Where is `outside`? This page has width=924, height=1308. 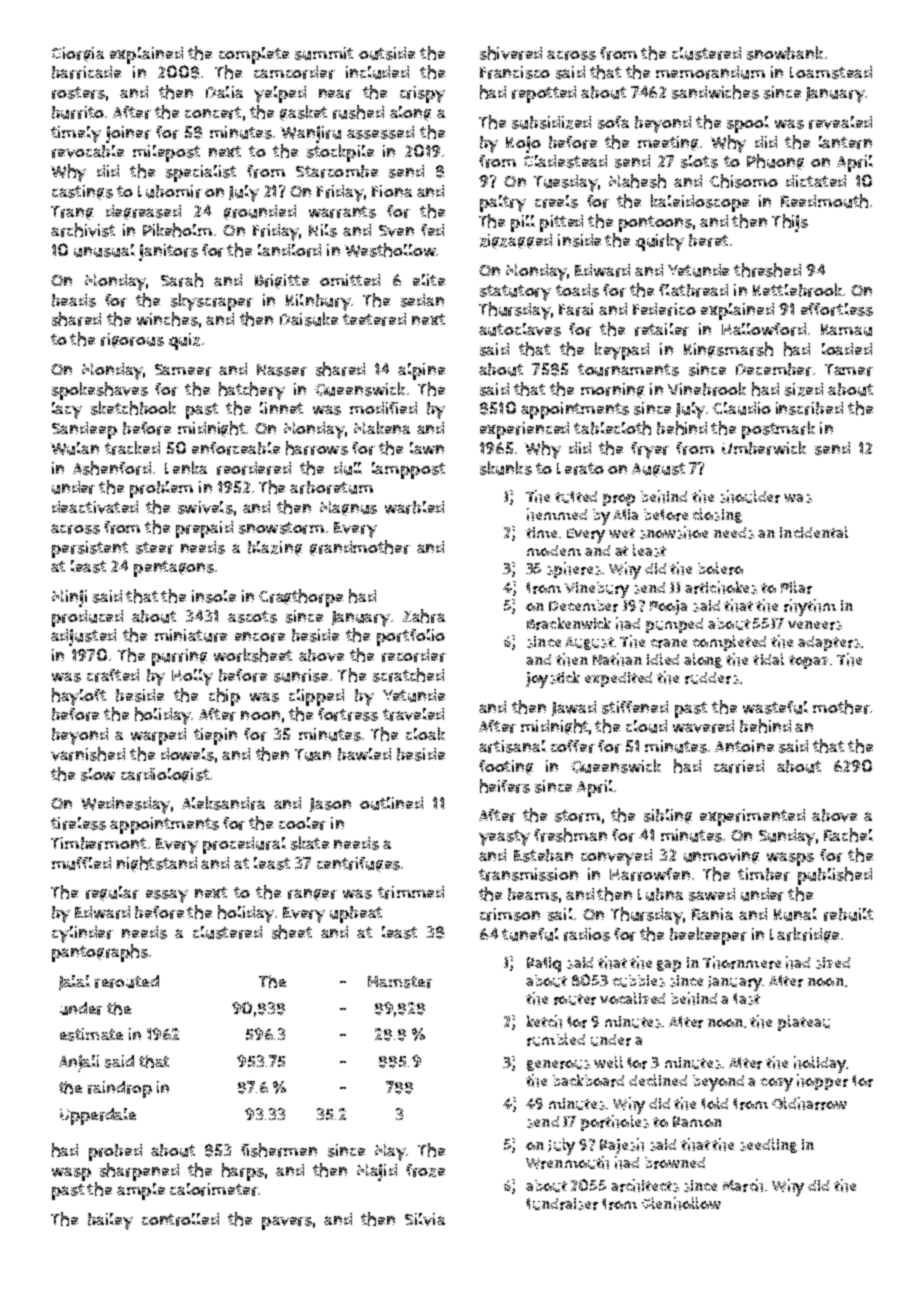 outside is located at coordinates (387, 53).
